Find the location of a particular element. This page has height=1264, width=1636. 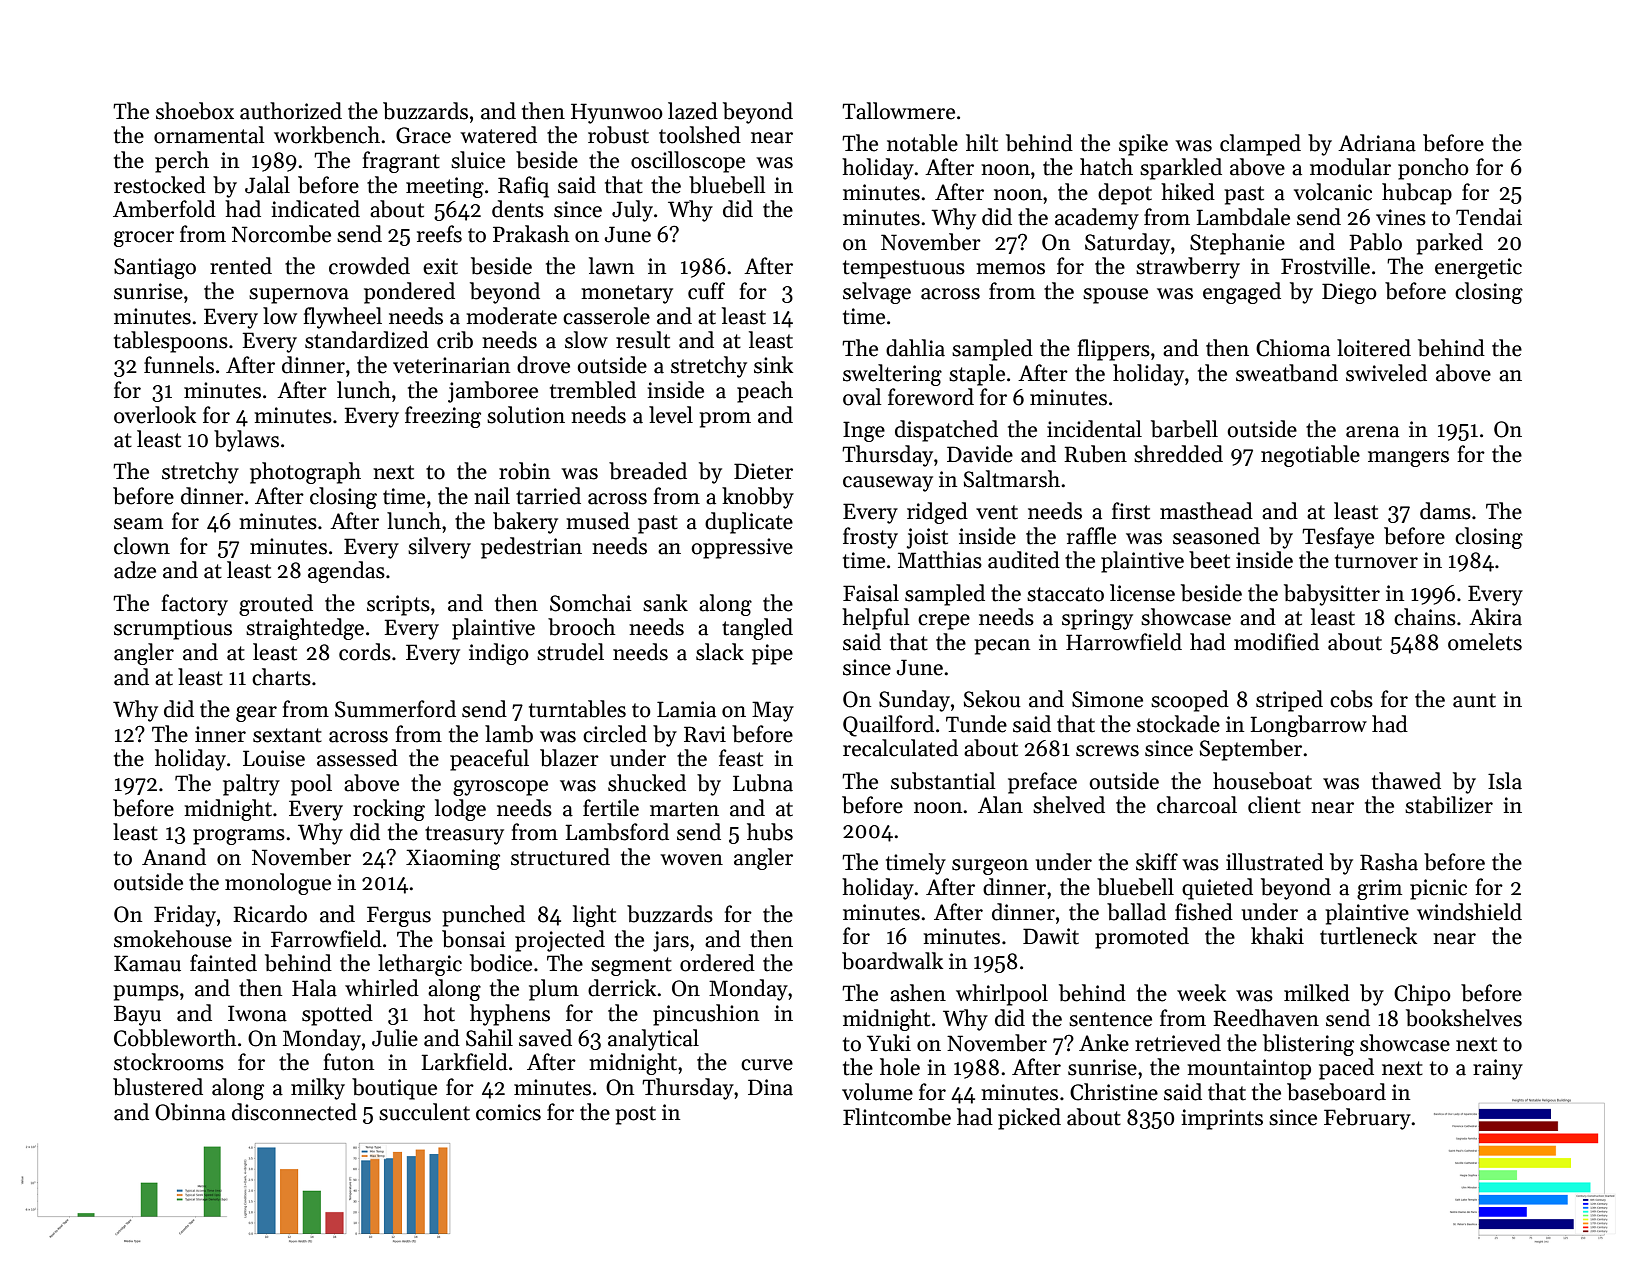

license is located at coordinates (1142, 593).
